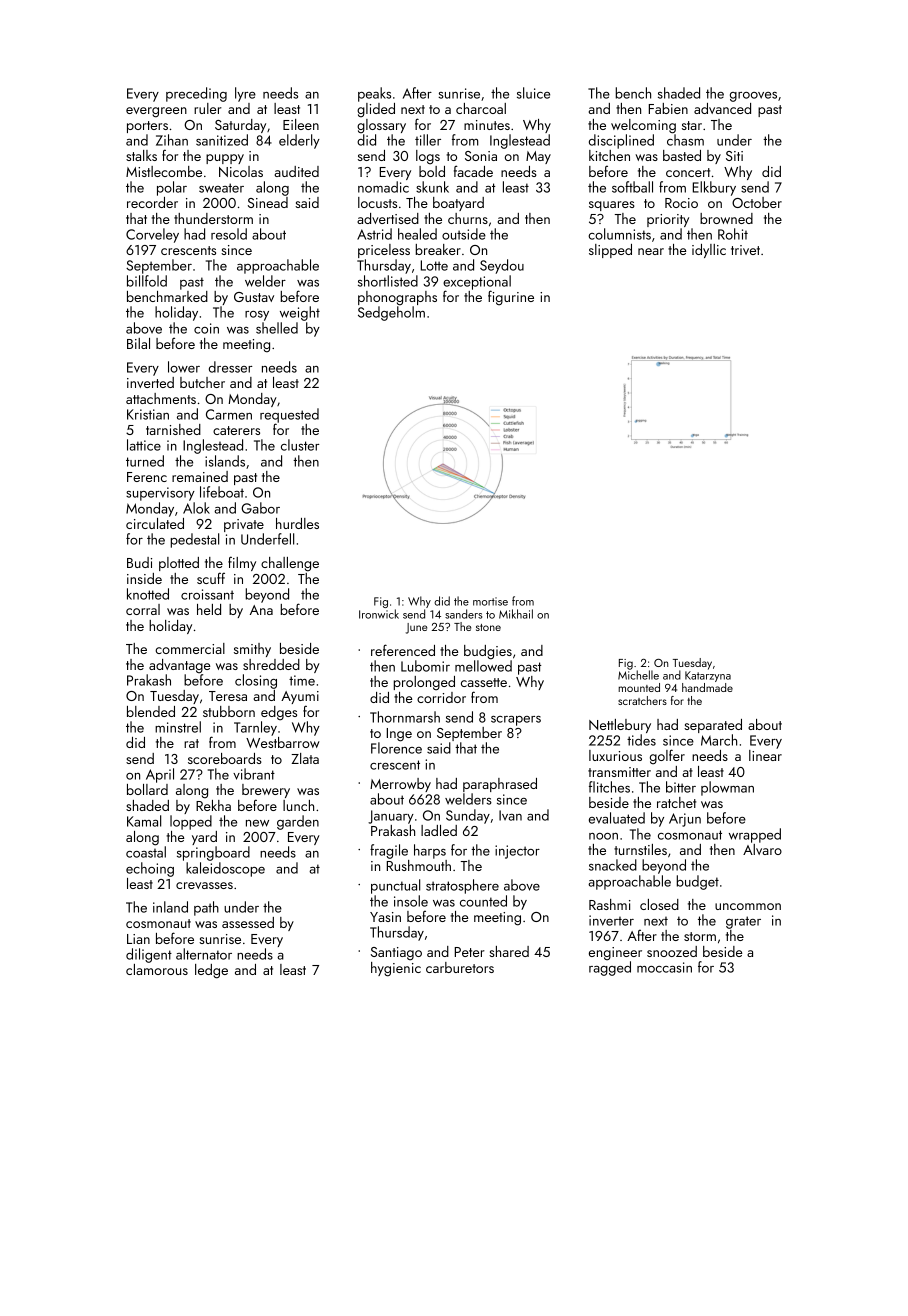  Describe the element at coordinates (708, 676) in the screenshot. I see `Katarzyna` at that location.
